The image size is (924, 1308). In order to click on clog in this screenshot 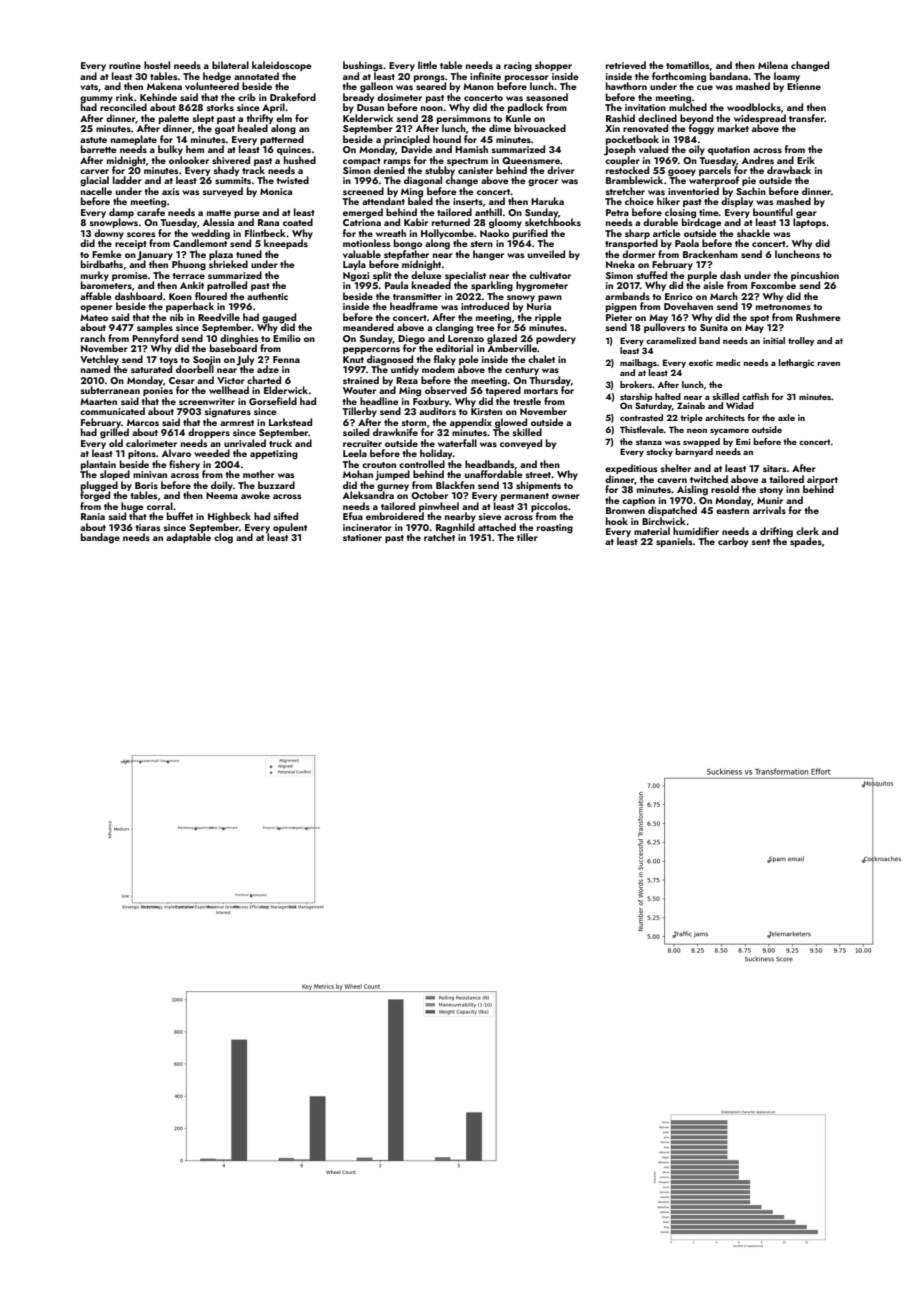, I will do `click(223, 538)`.
